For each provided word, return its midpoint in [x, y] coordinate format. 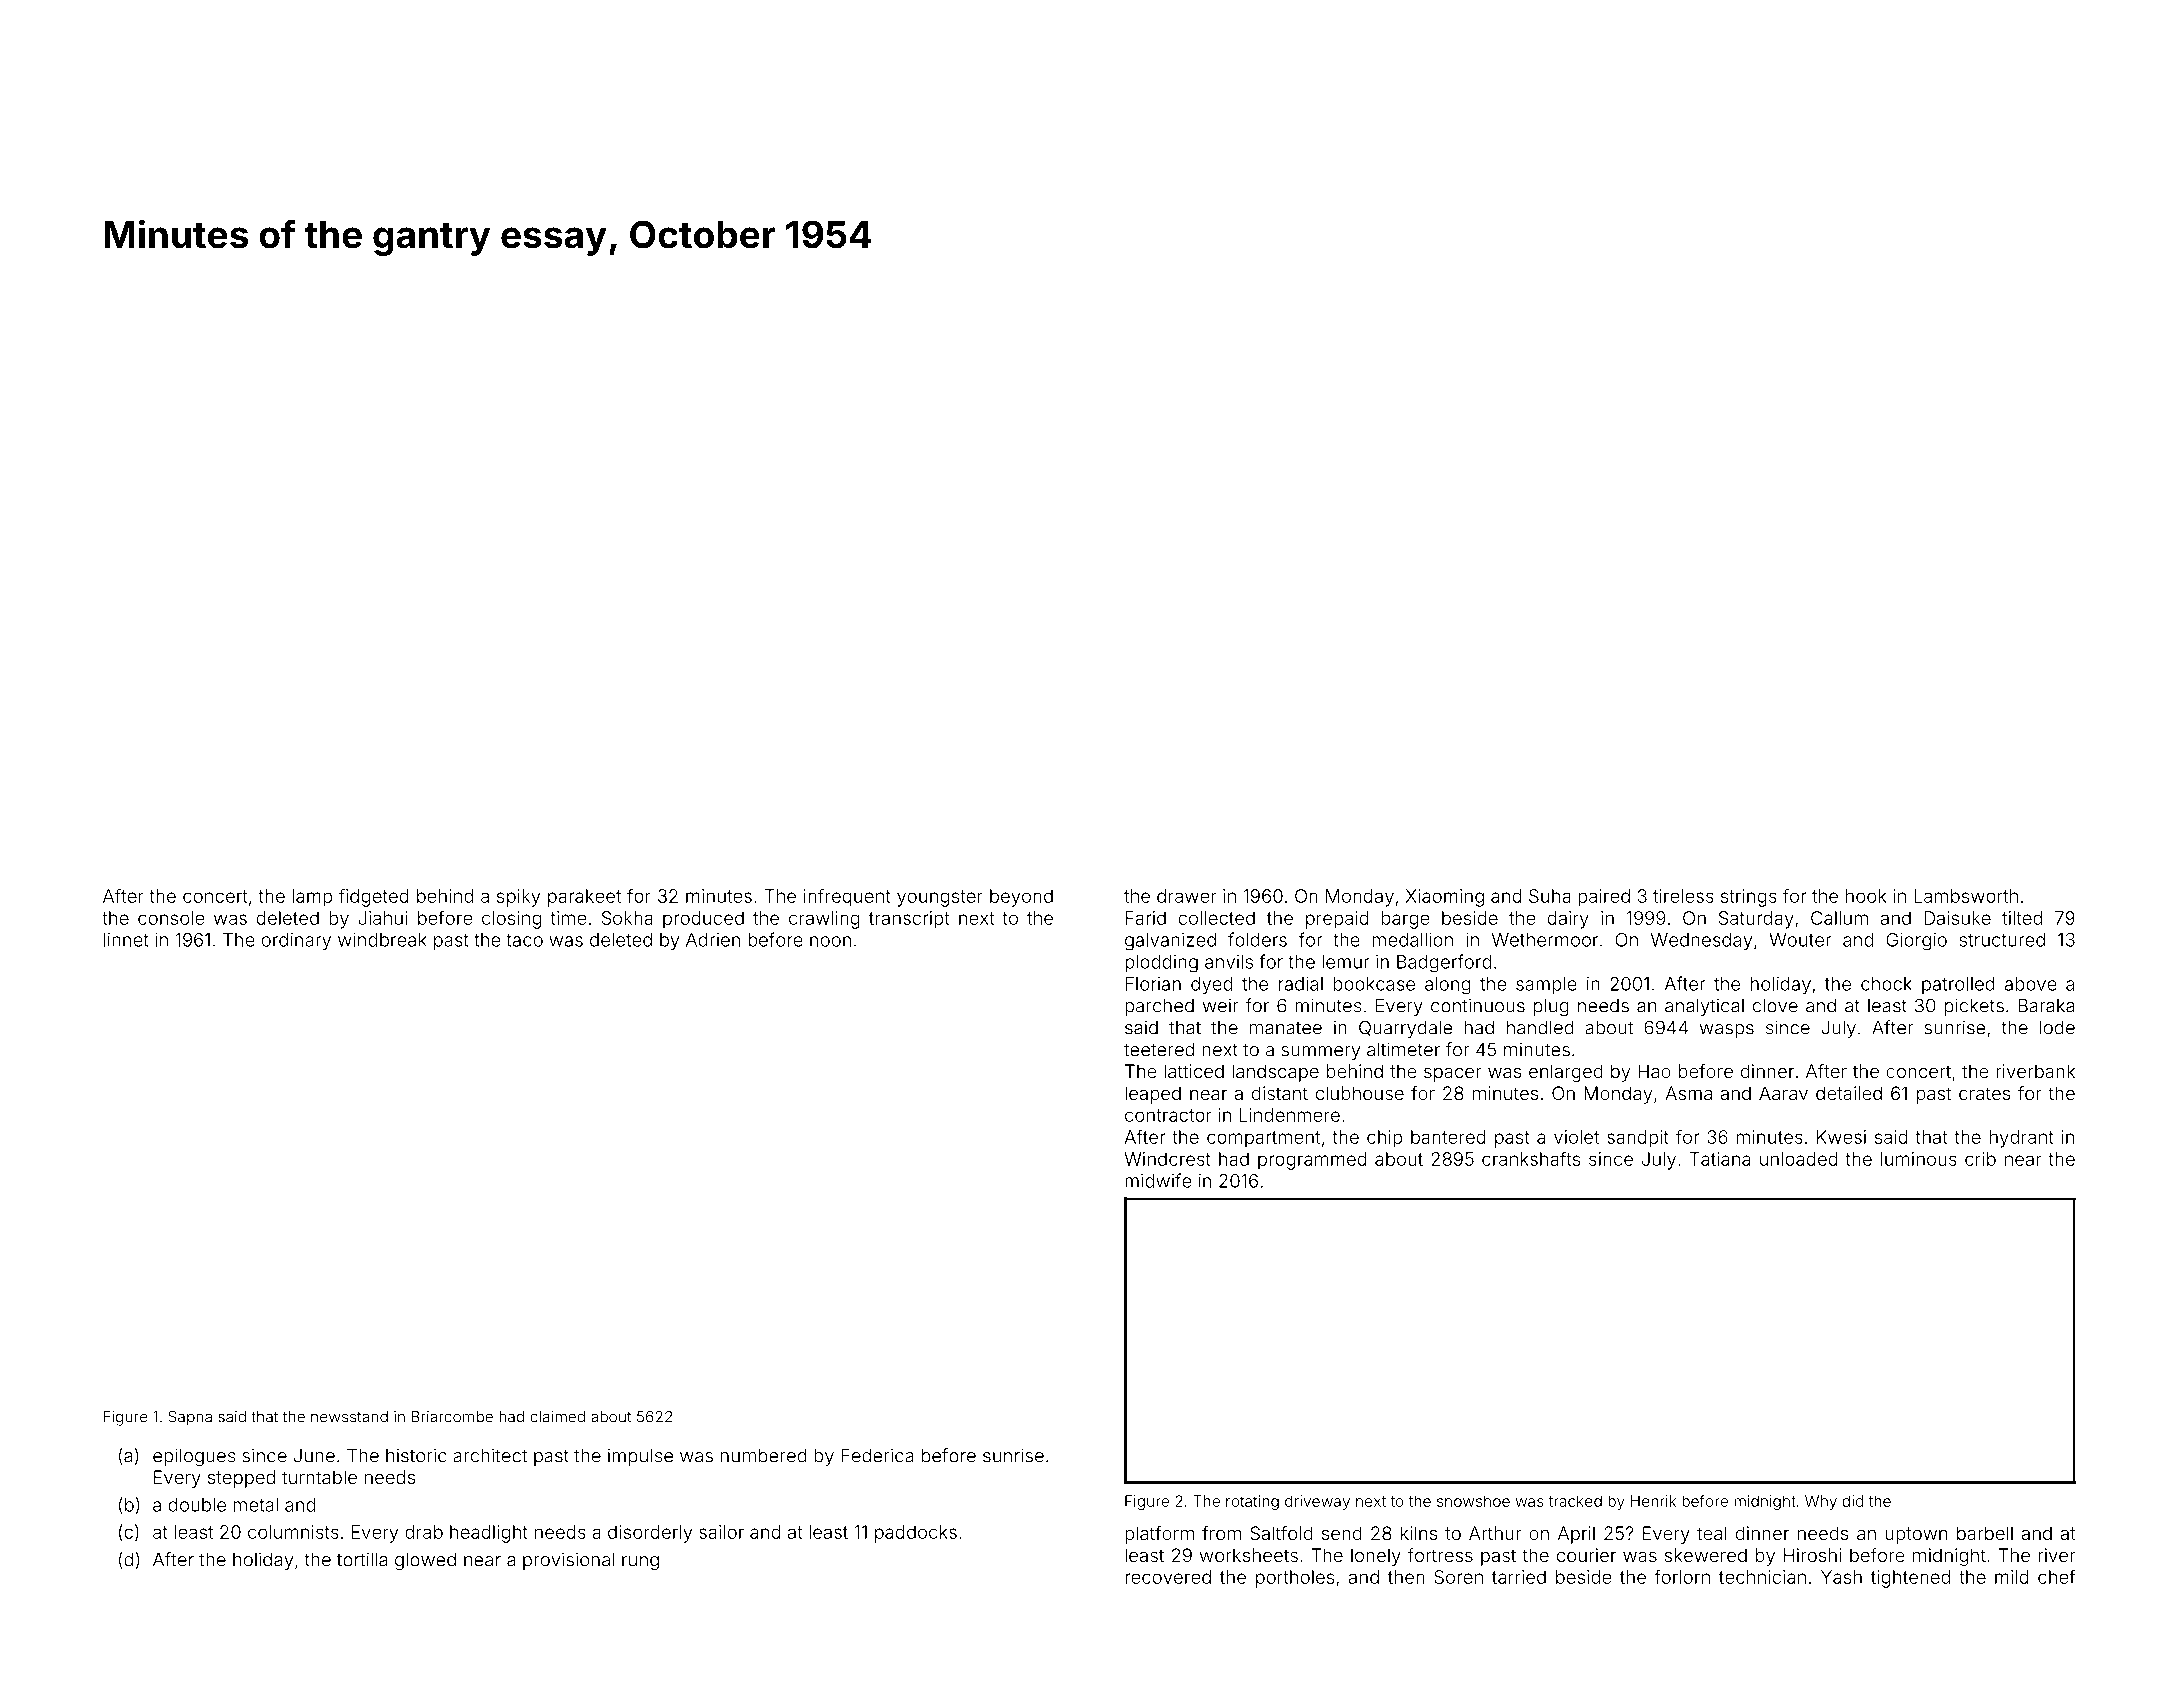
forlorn [1682, 1576]
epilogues [194, 1457]
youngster [940, 898]
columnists [293, 1532]
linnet [126, 940]
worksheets [1249, 1555]
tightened [1910, 1579]
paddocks [916, 1534]
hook [1866, 896]
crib [1980, 1159]
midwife [1158, 1180]
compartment [1263, 1139]
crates [1985, 1093]
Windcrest [1167, 1159]
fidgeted [374, 897]
